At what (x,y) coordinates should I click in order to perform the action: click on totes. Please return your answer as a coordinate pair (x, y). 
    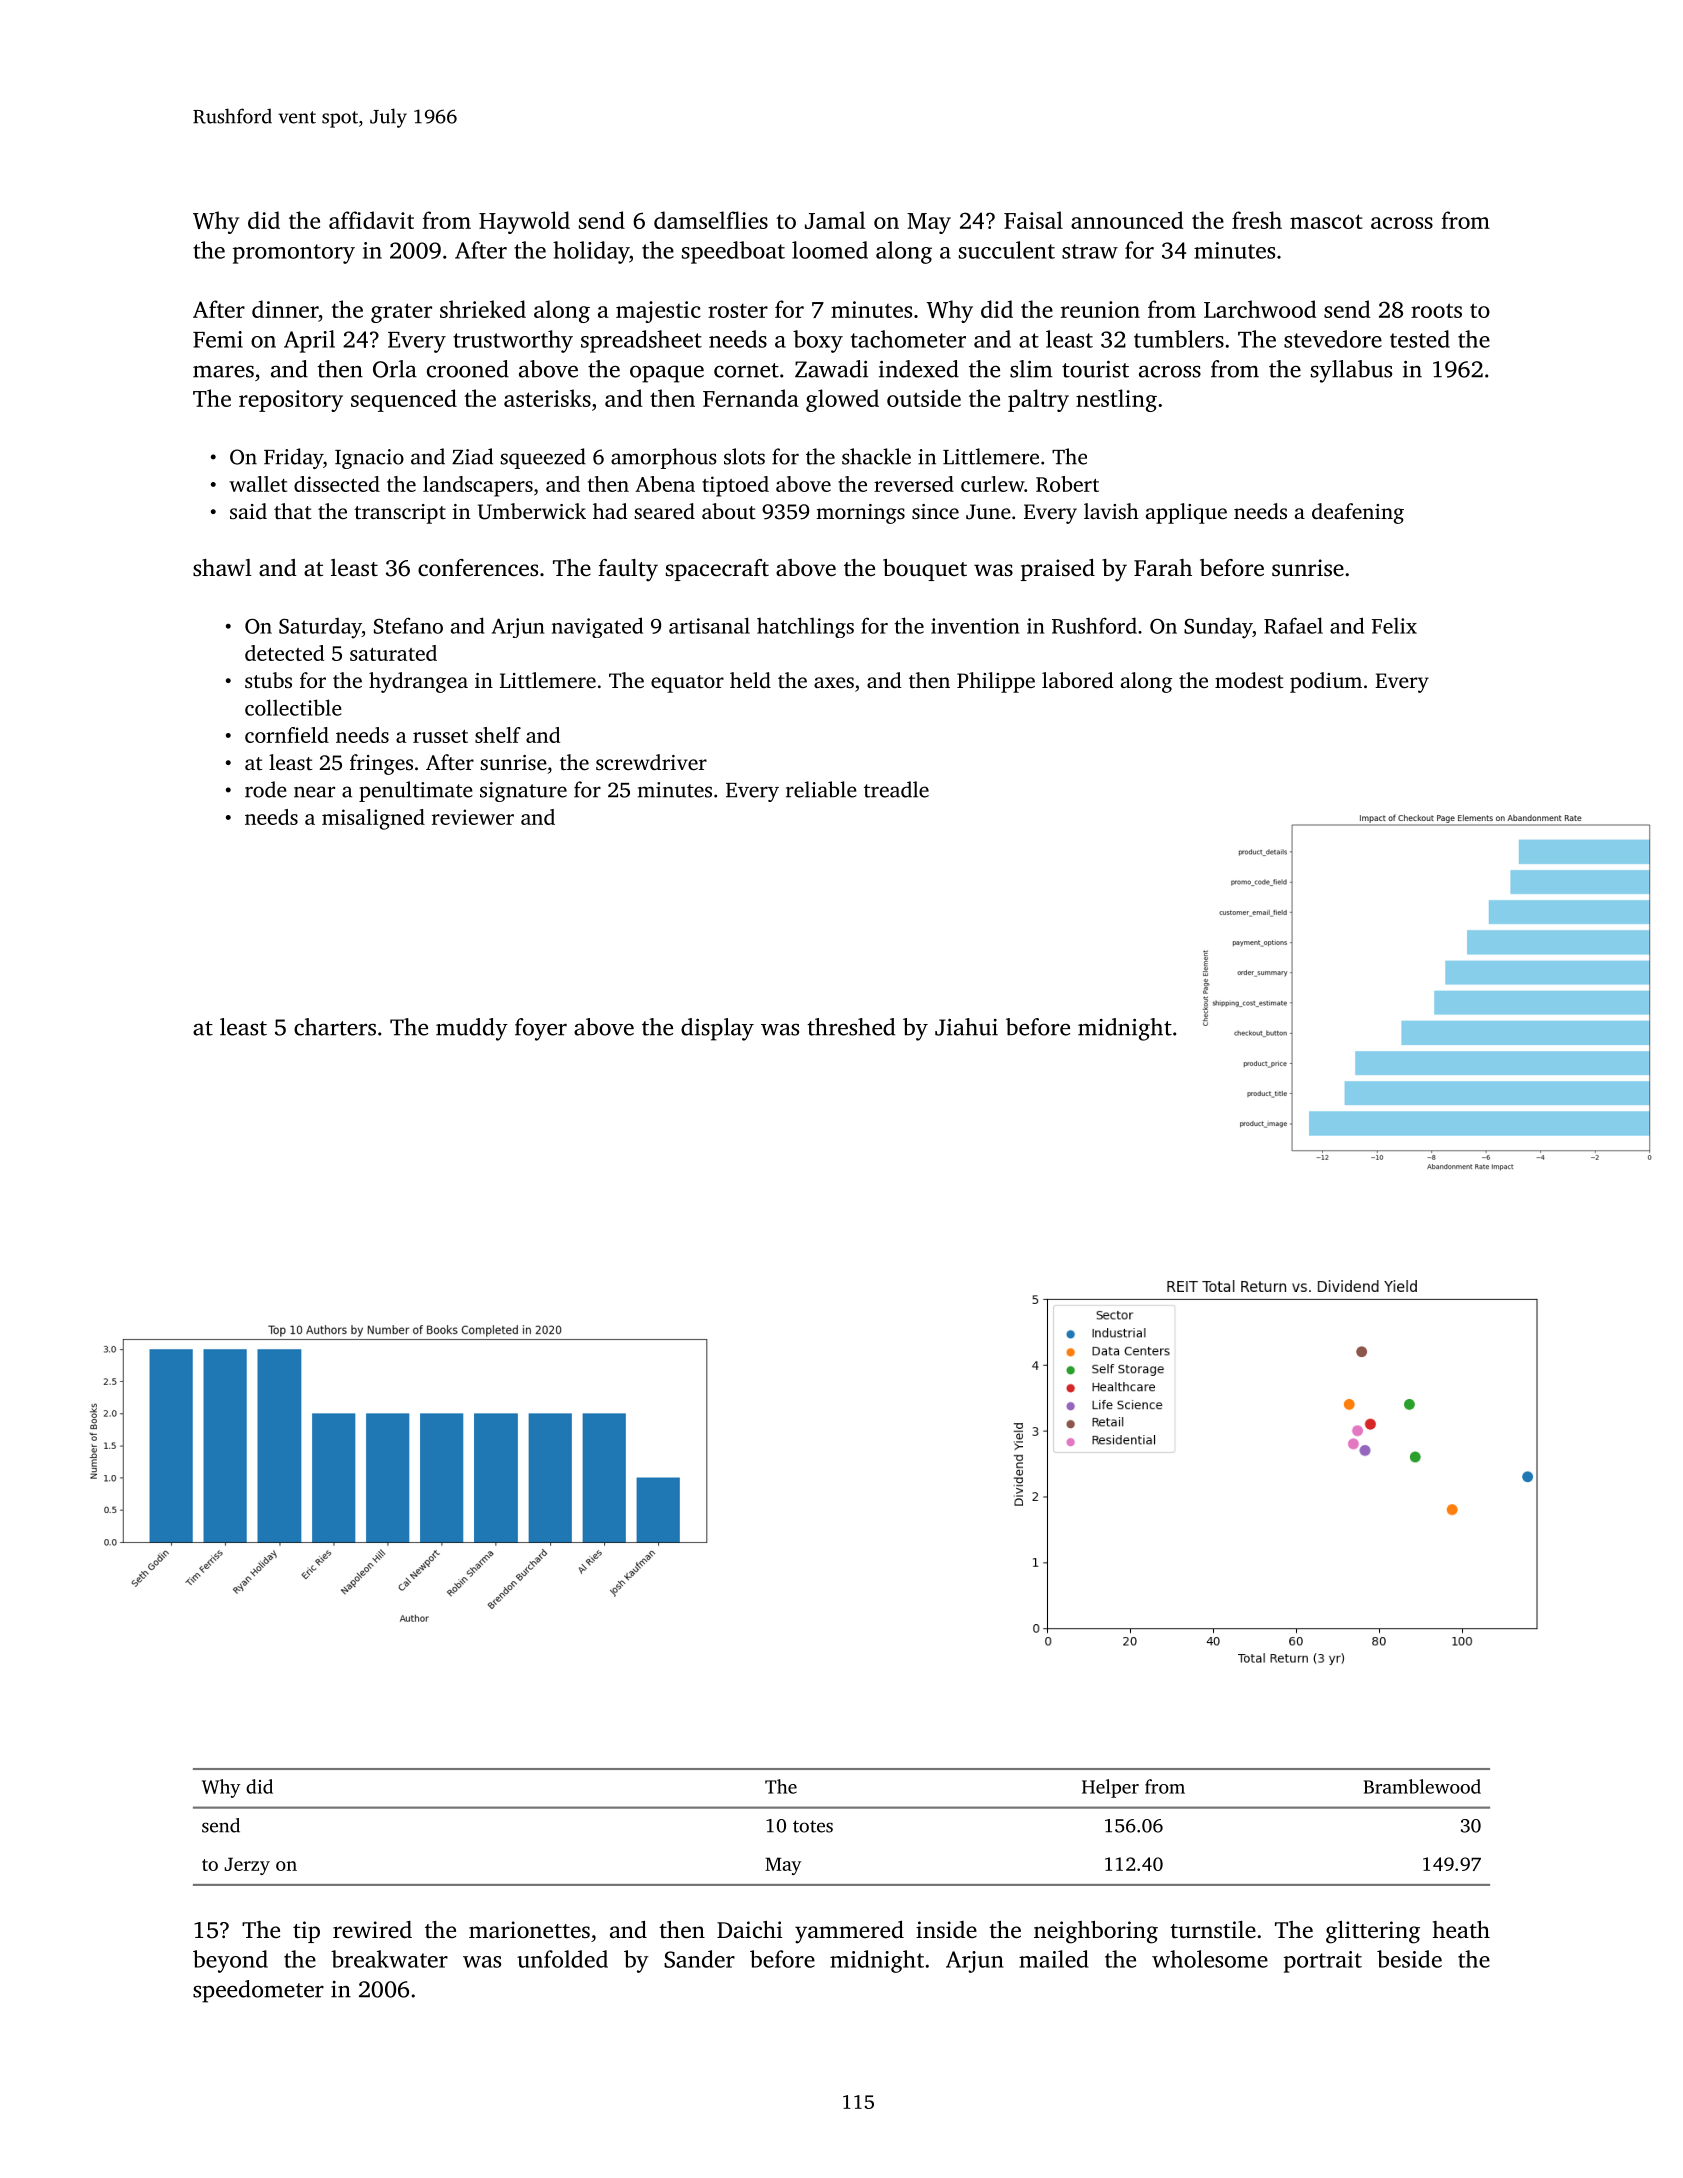
    Looking at the image, I should click on (813, 1826).
